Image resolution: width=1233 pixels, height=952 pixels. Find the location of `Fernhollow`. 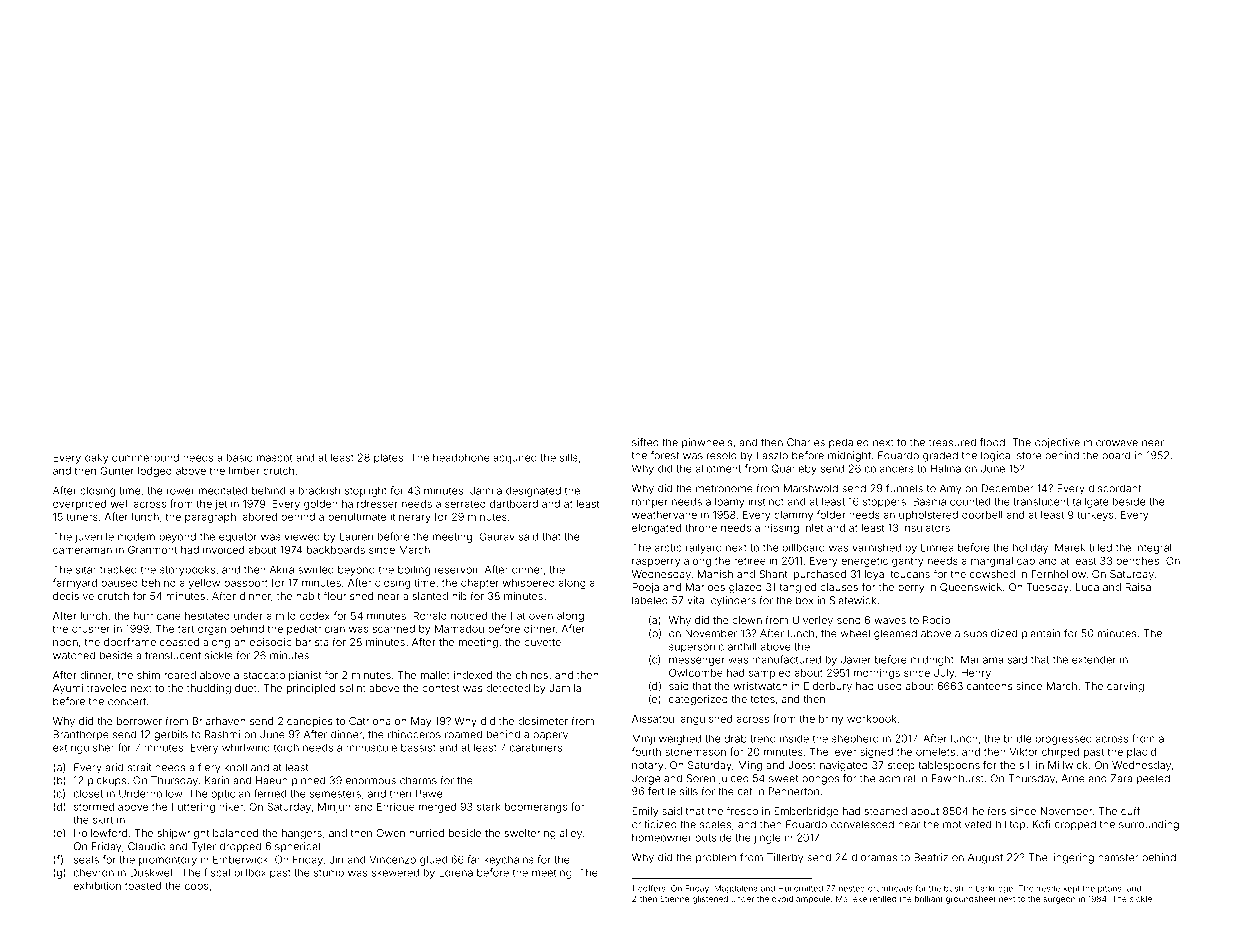

Fernhollow is located at coordinates (1059, 574).
